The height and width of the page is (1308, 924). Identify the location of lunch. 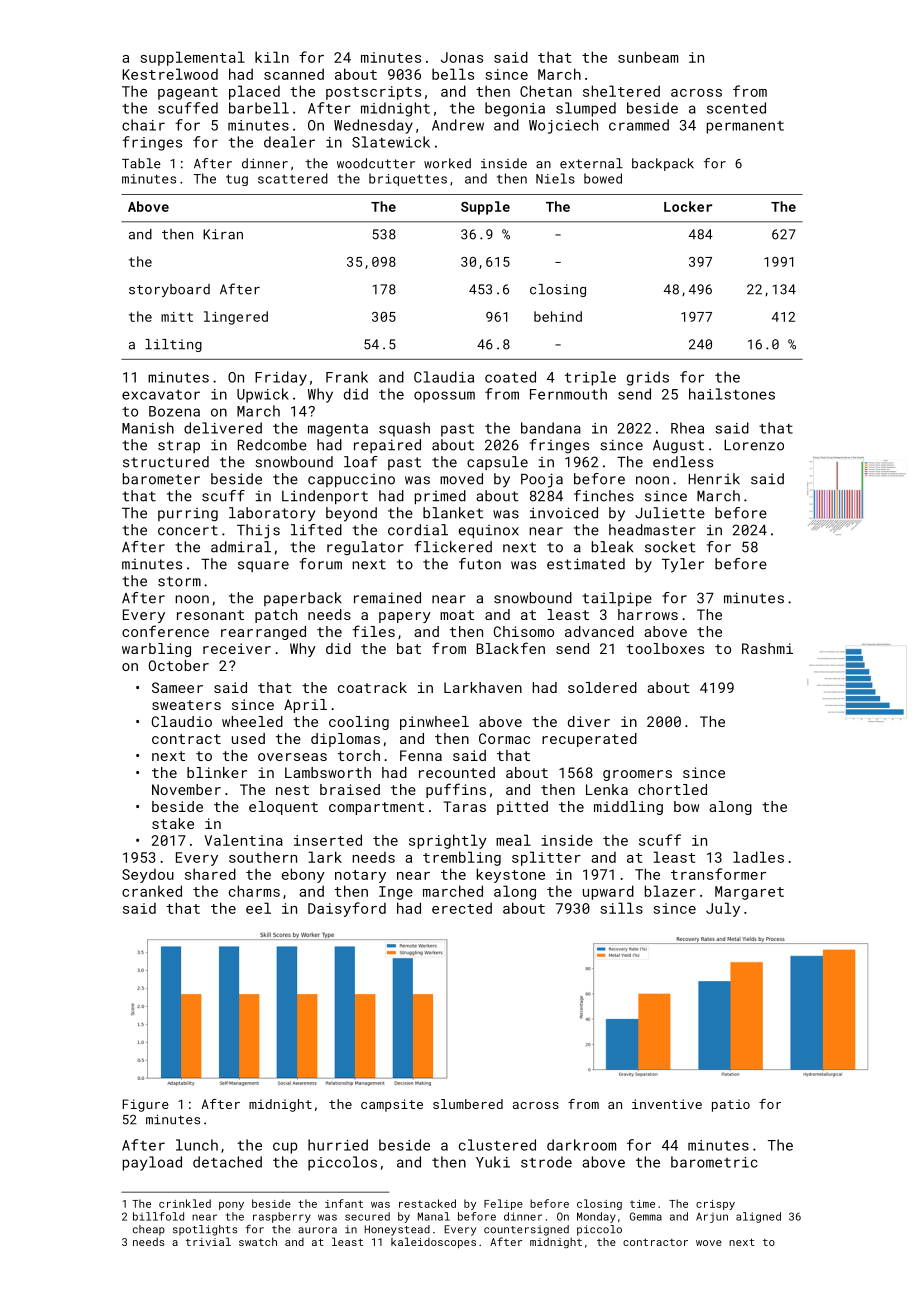
(197, 1145).
